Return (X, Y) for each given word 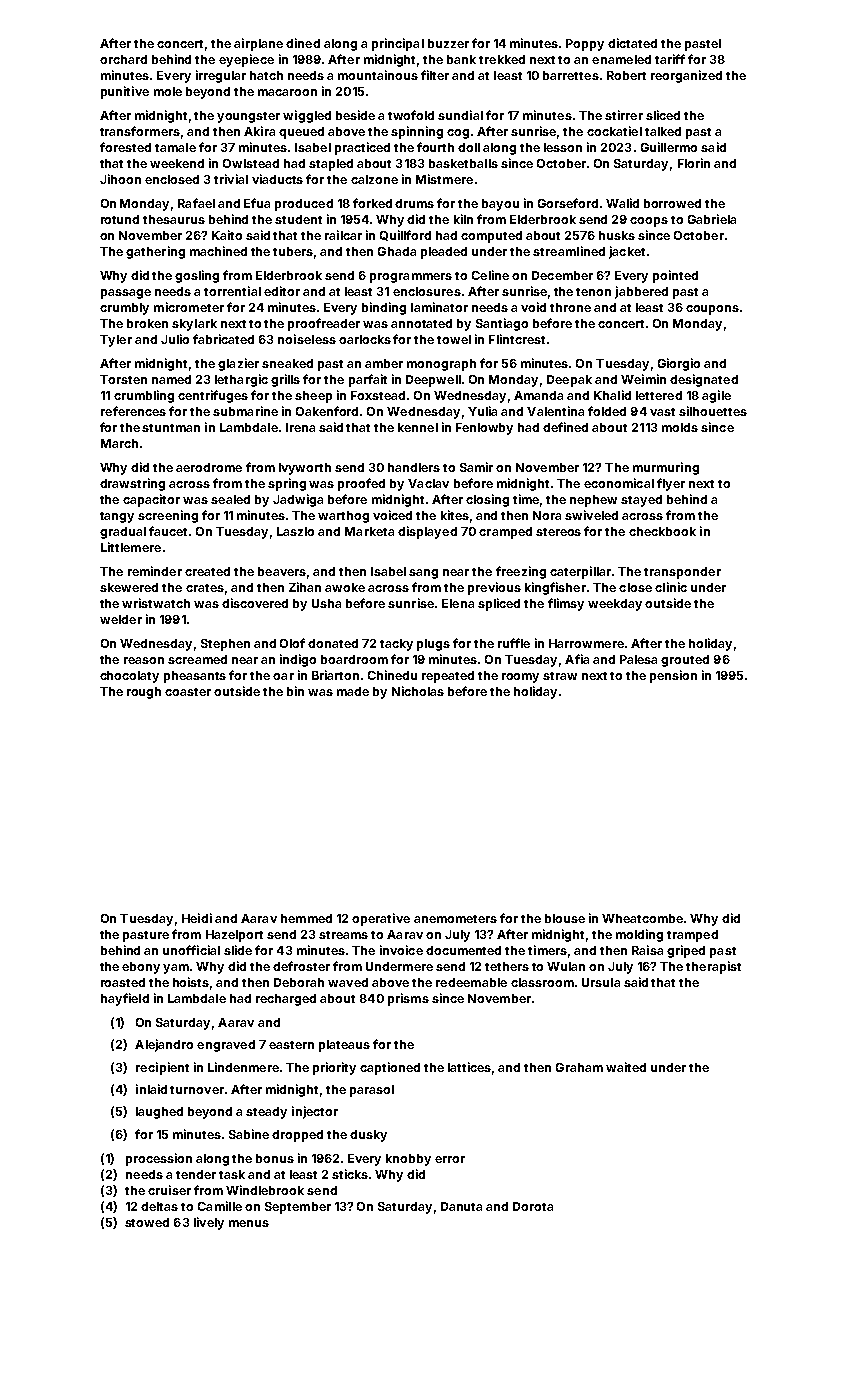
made (353, 691)
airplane (258, 44)
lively (209, 1223)
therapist (713, 967)
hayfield (125, 999)
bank (461, 59)
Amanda (538, 395)
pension (673, 676)
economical (619, 483)
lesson (563, 147)
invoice (401, 950)
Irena (300, 427)
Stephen (225, 645)
